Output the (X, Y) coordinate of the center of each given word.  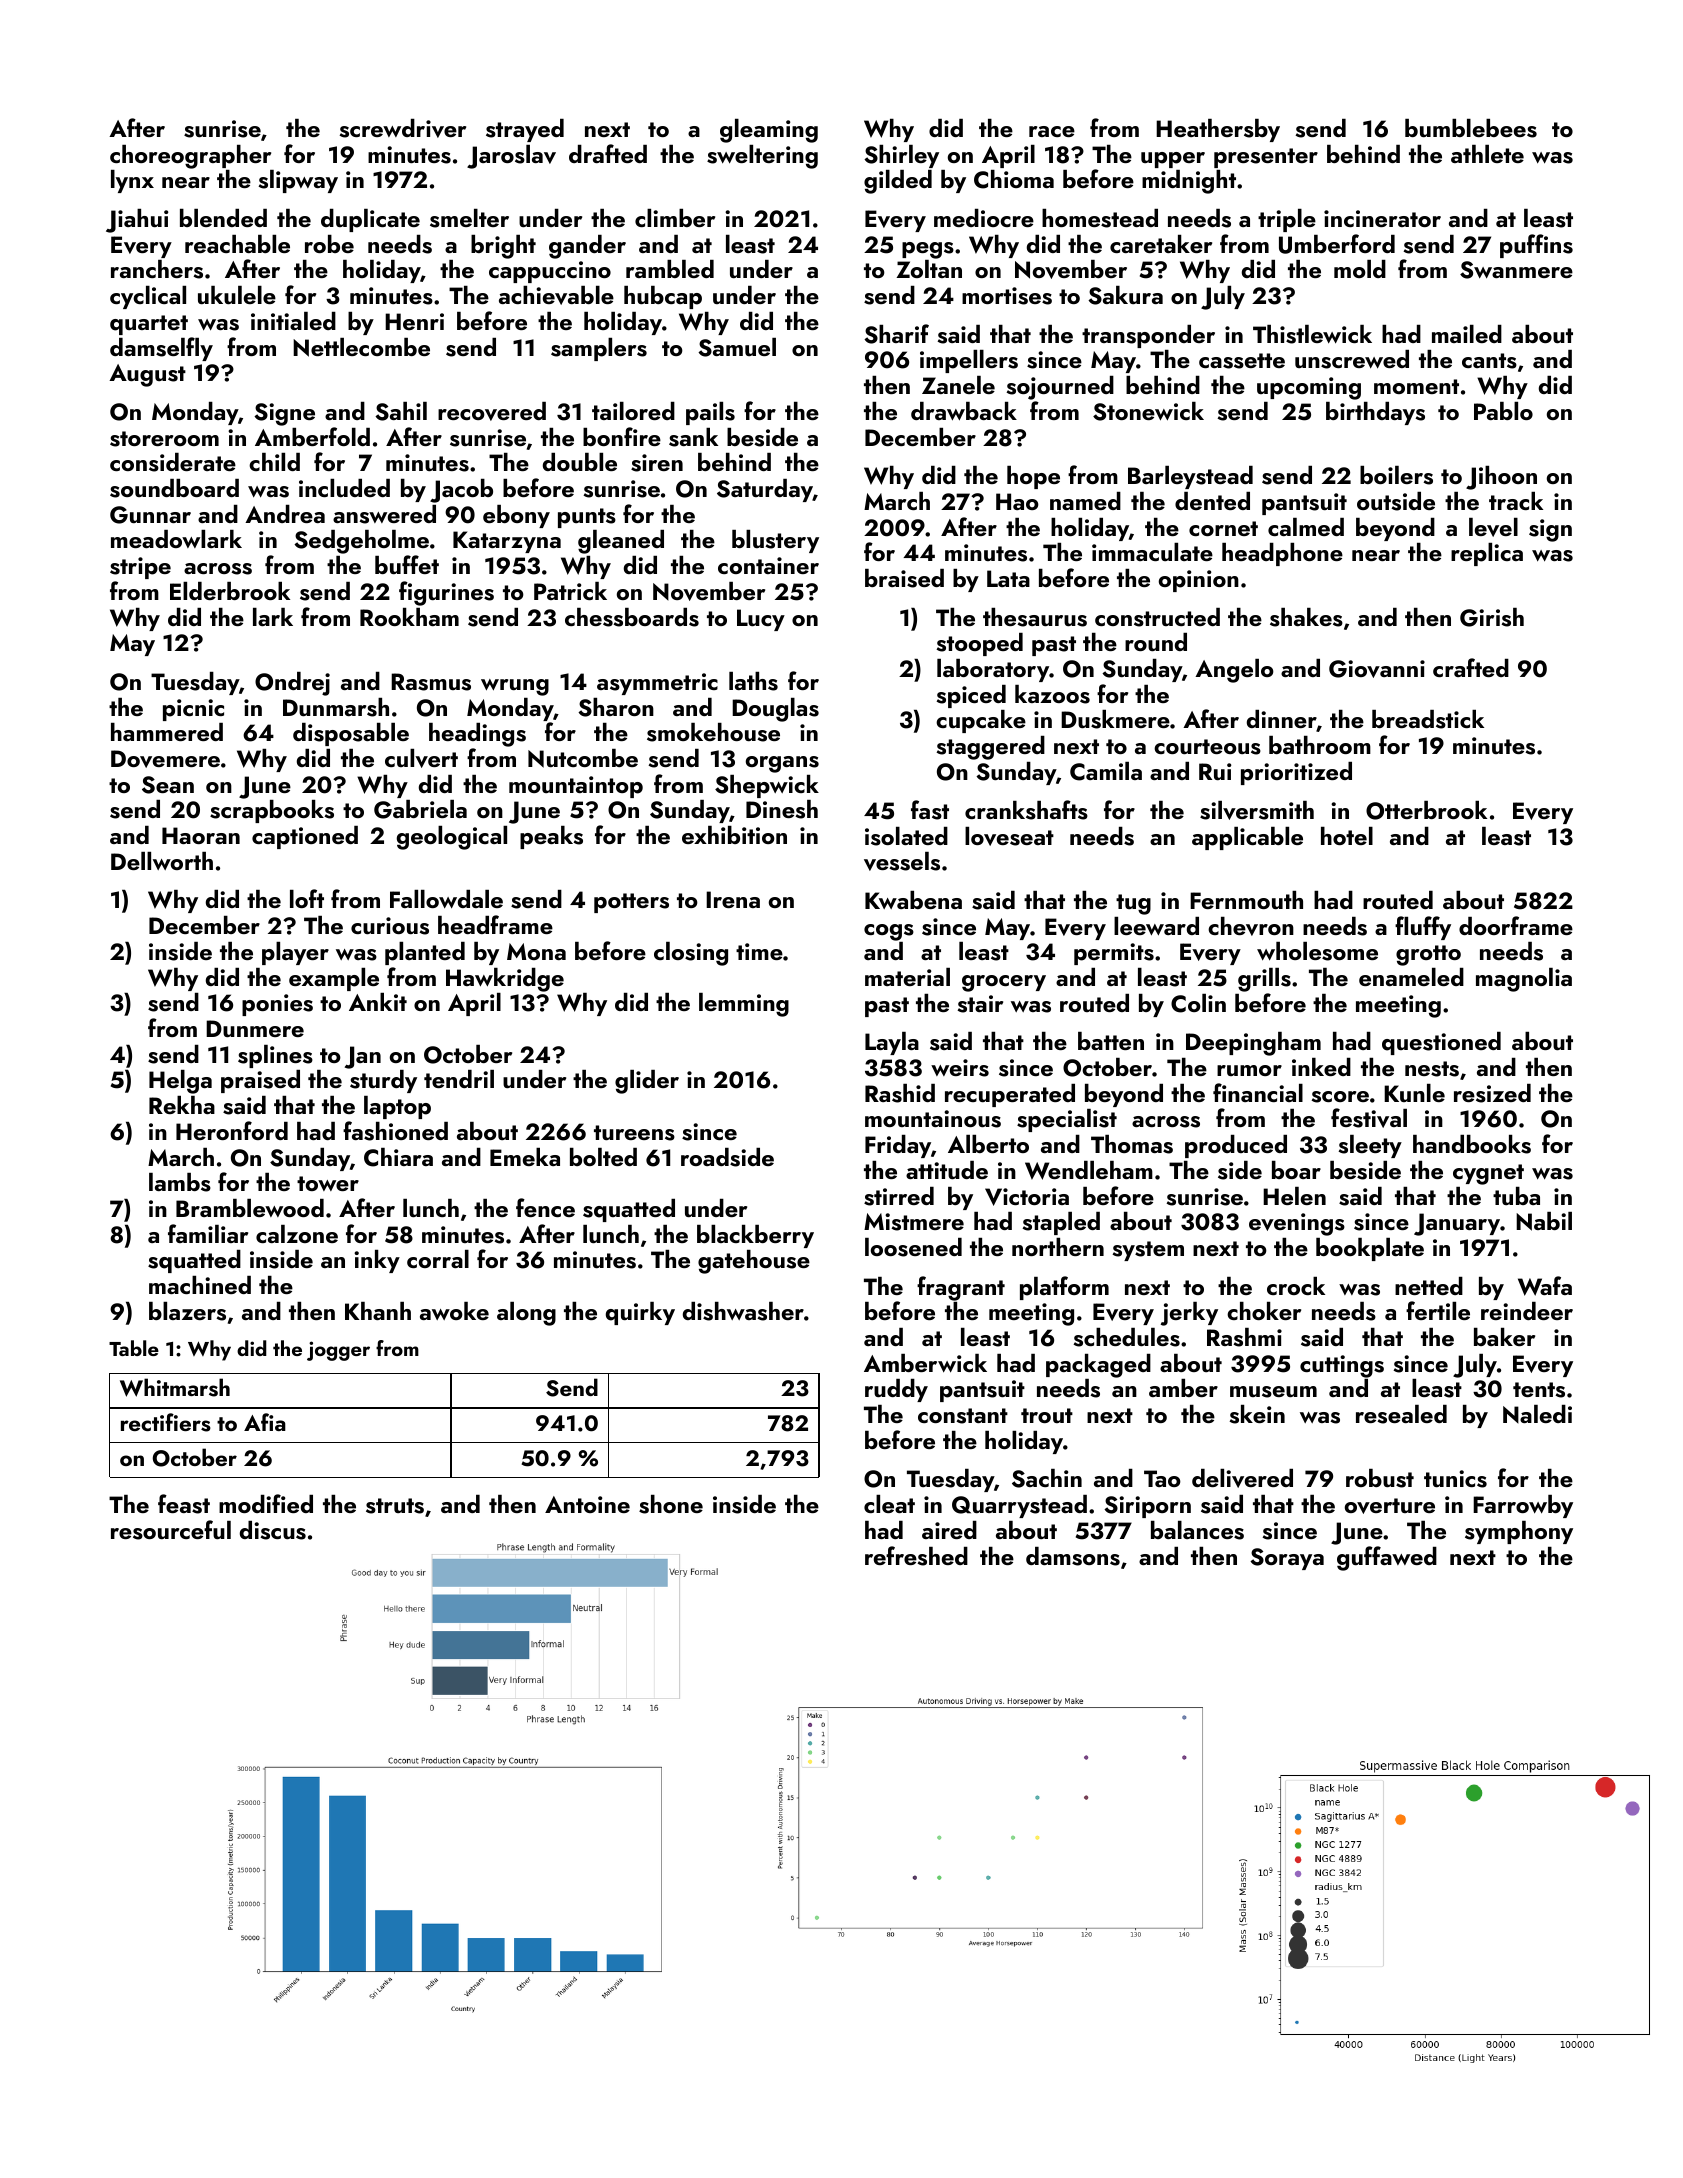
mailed (1467, 334)
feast (184, 1504)
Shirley (901, 156)
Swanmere (1516, 270)
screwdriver (403, 128)
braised (904, 578)
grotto (1428, 955)
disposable (351, 734)
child (274, 462)
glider (647, 1082)
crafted (1471, 667)
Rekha (182, 1105)
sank (693, 437)
